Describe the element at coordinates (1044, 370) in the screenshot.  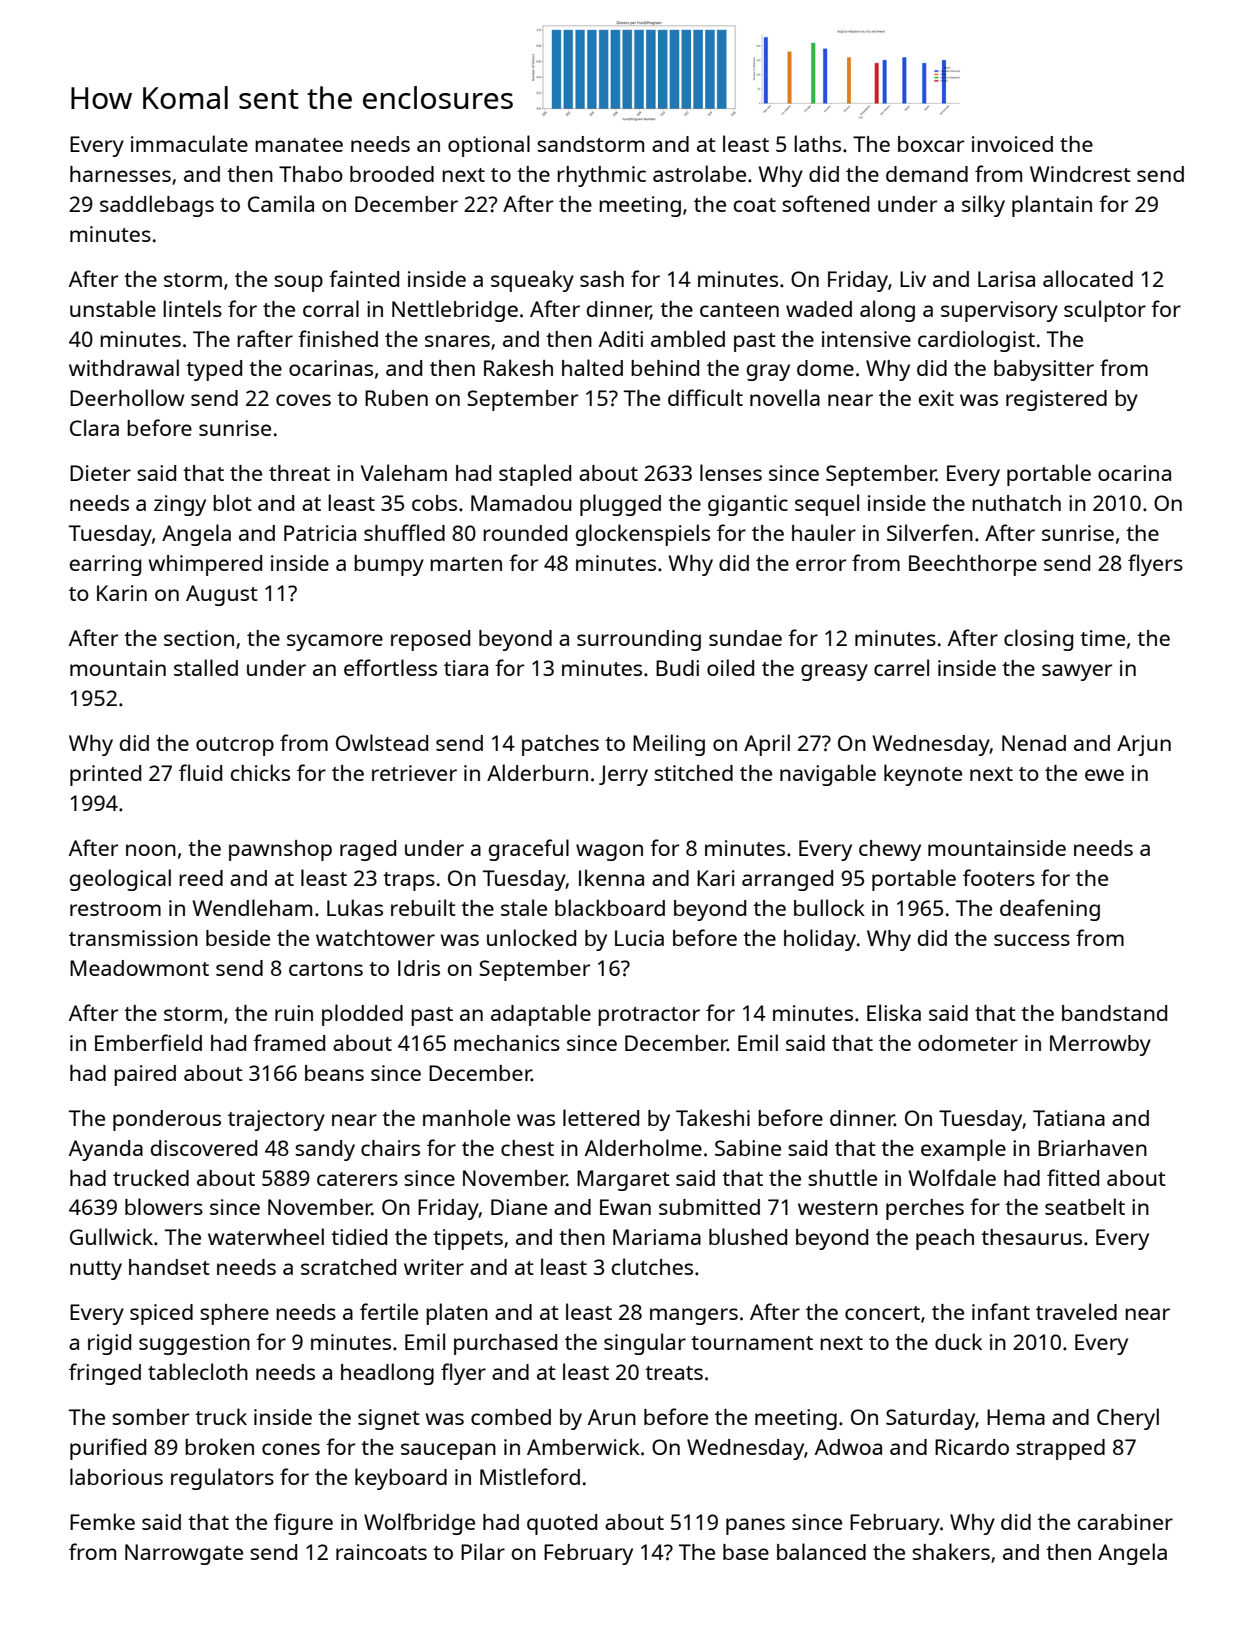
I see `babysitter` at that location.
